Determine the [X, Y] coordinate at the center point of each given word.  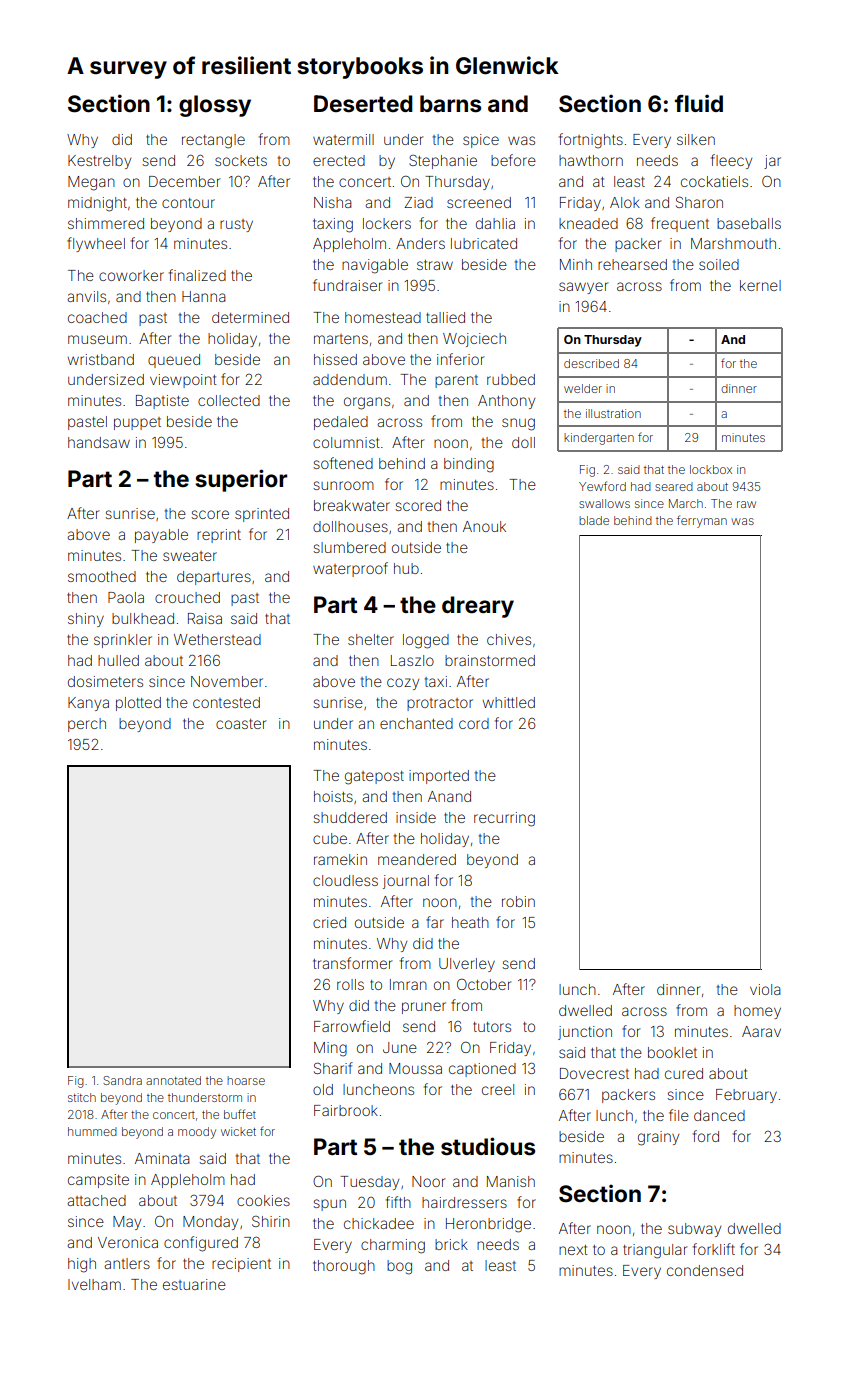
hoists [333, 796]
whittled [509, 702]
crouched [187, 597]
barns [450, 104]
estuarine [194, 1284]
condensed [705, 1270]
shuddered [350, 817]
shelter [371, 639]
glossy [215, 106]
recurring [504, 819]
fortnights [591, 141]
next [573, 1250]
